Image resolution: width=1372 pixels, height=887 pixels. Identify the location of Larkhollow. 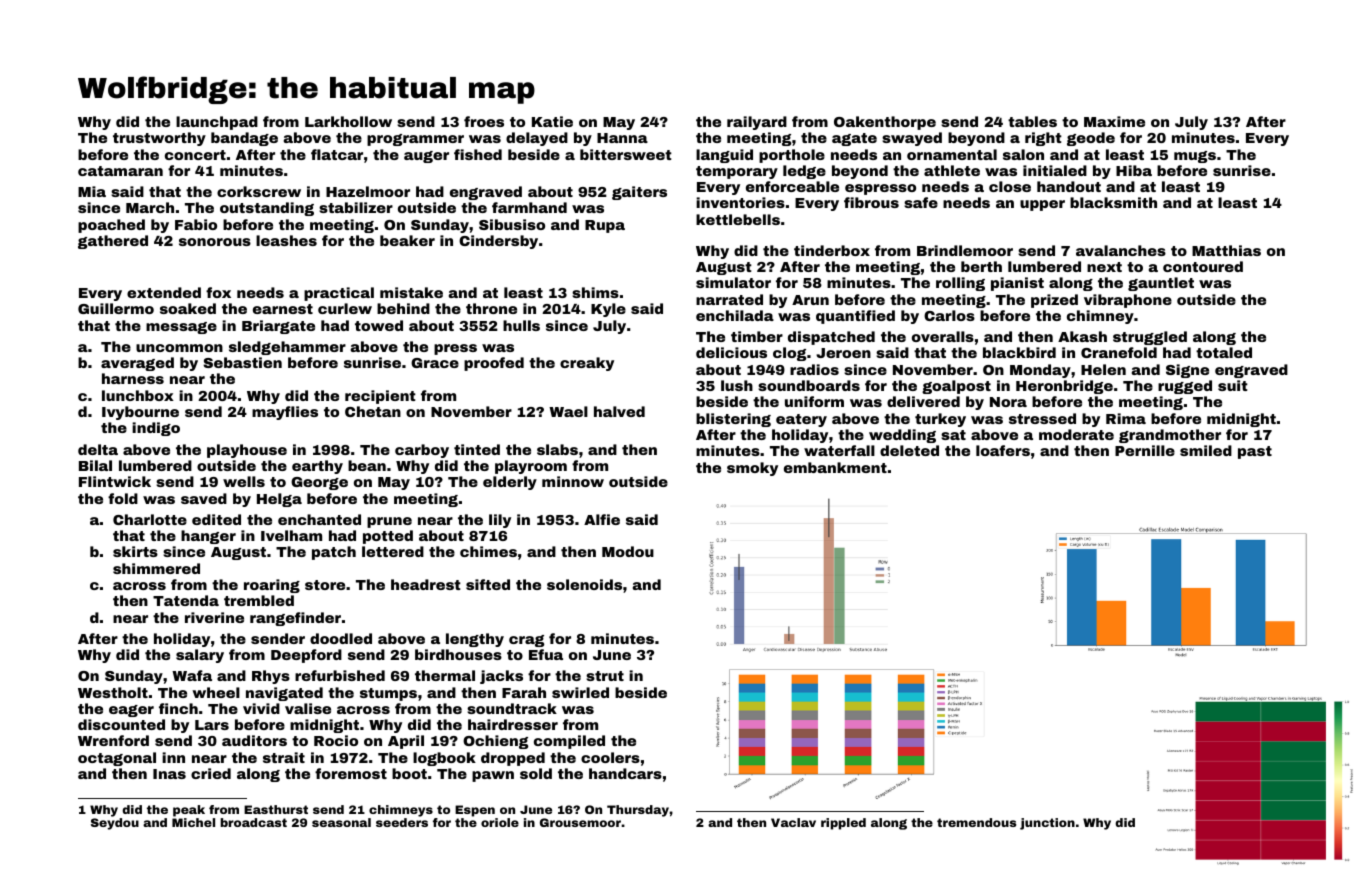
(348, 121).
